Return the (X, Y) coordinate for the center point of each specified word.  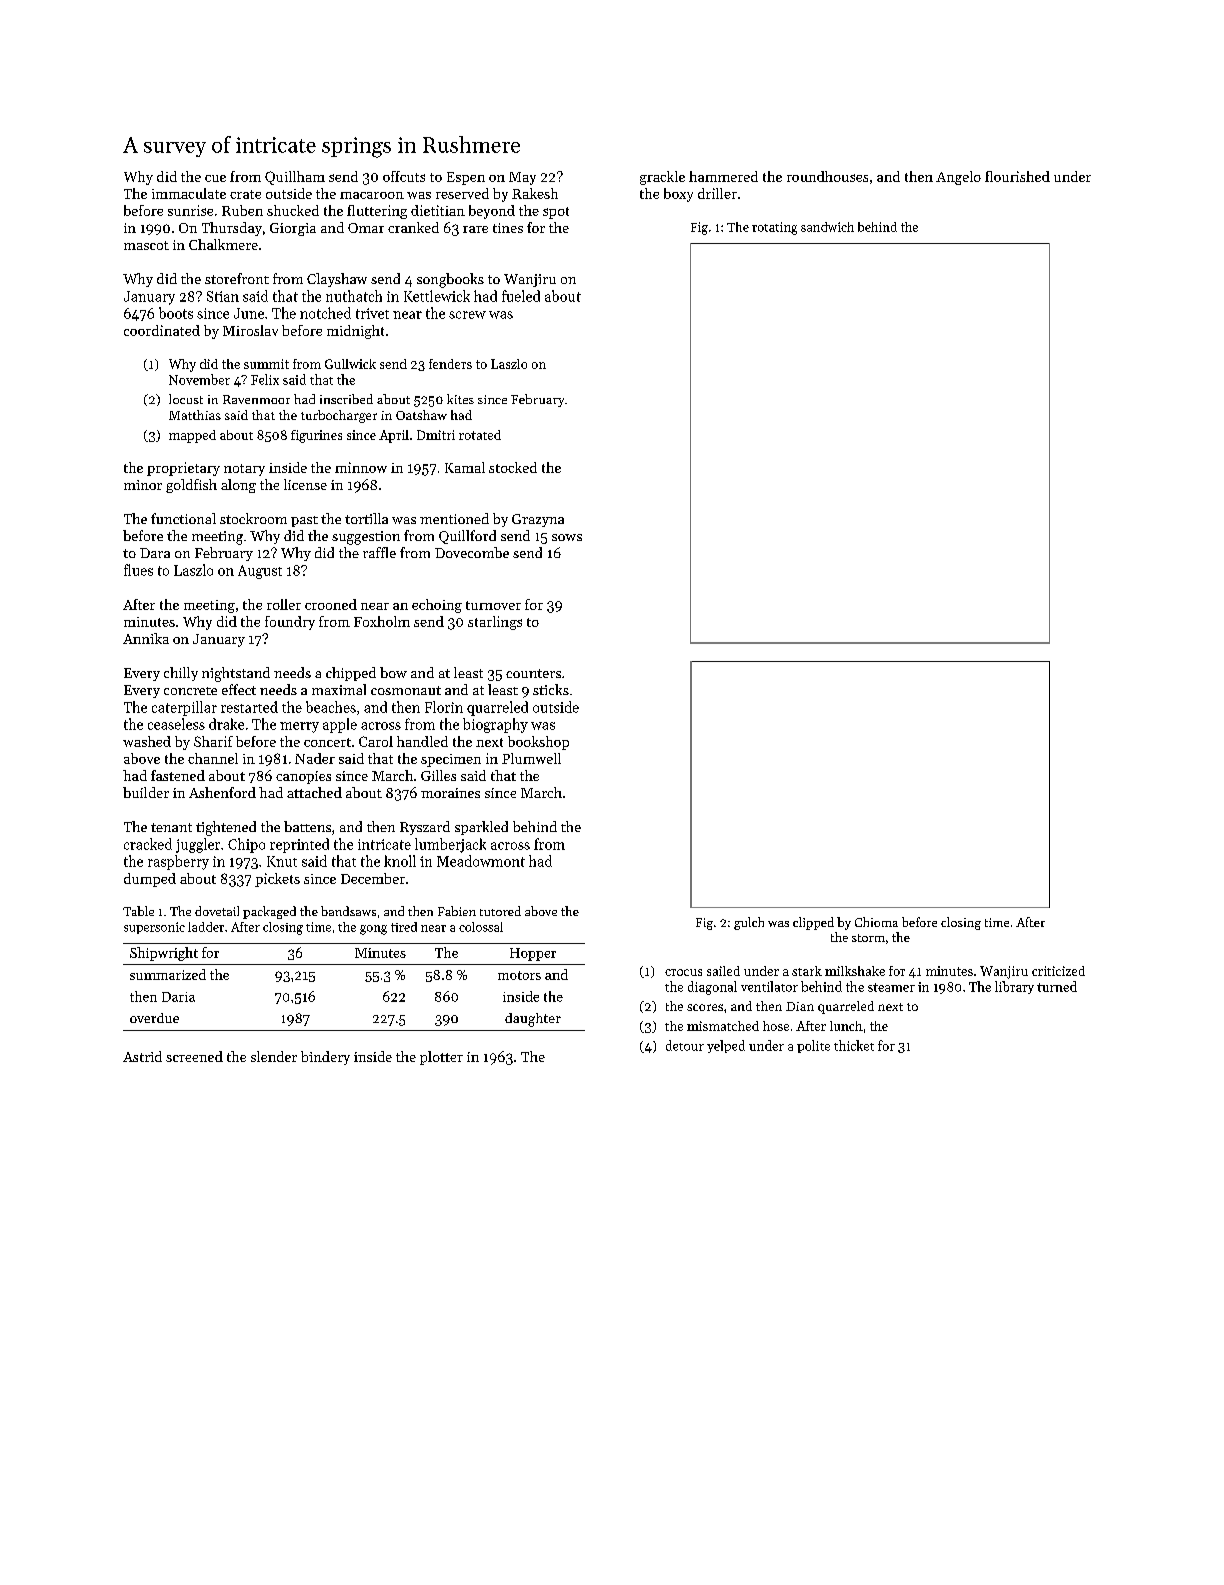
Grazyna (538, 520)
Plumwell (531, 758)
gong (373, 930)
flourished (1017, 176)
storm (868, 938)
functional (183, 518)
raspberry (178, 862)
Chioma (876, 922)
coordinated (162, 330)
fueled (521, 296)
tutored (500, 911)
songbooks (450, 280)
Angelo (958, 178)
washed (147, 741)
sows (567, 537)
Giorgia (293, 229)
